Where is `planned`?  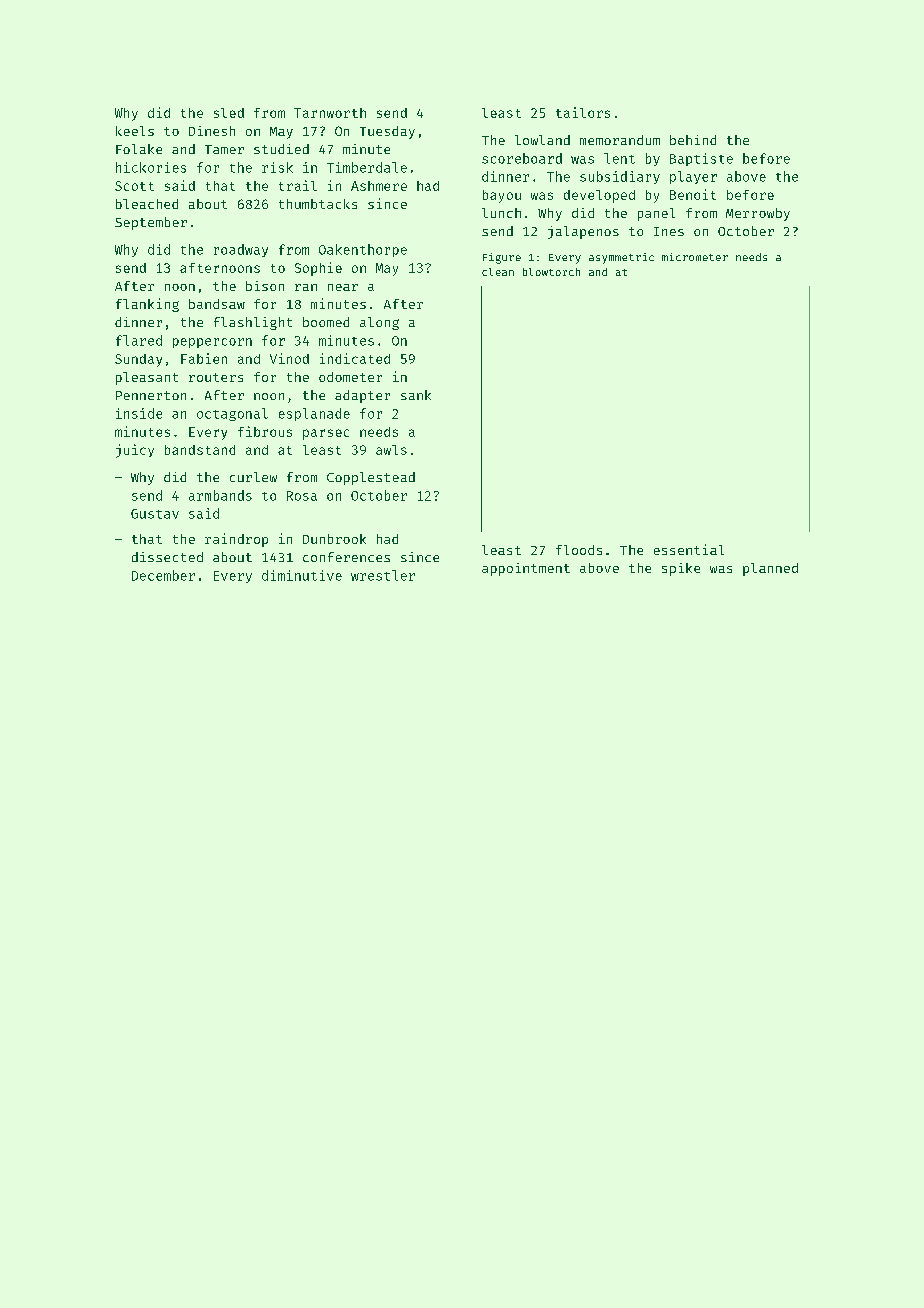
planned is located at coordinates (770, 569).
